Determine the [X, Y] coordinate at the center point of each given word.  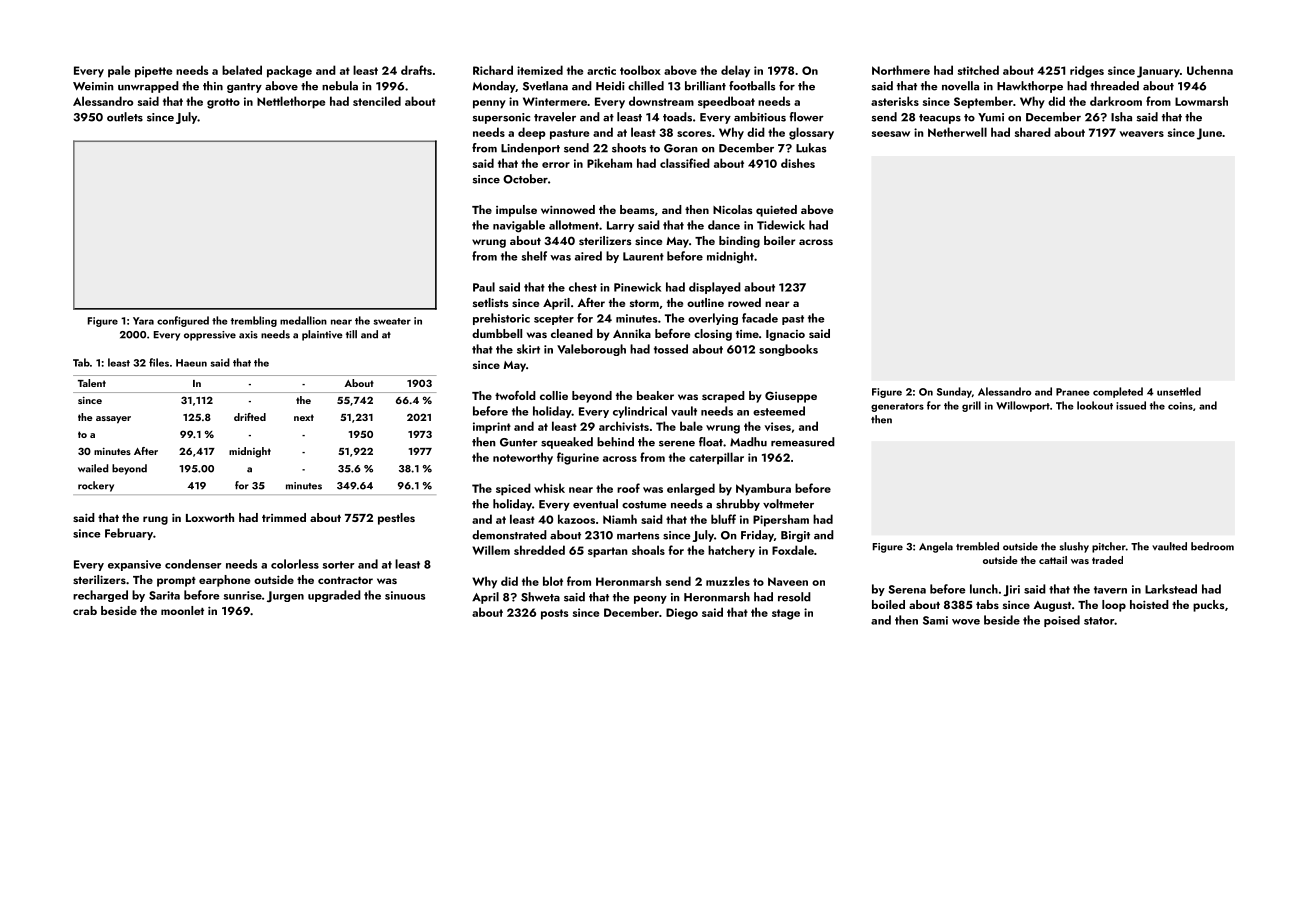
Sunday [954, 392]
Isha [1121, 117]
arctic [601, 70]
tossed [671, 349]
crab [85, 610]
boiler [779, 240]
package [289, 71]
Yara [143, 321]
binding [739, 242]
